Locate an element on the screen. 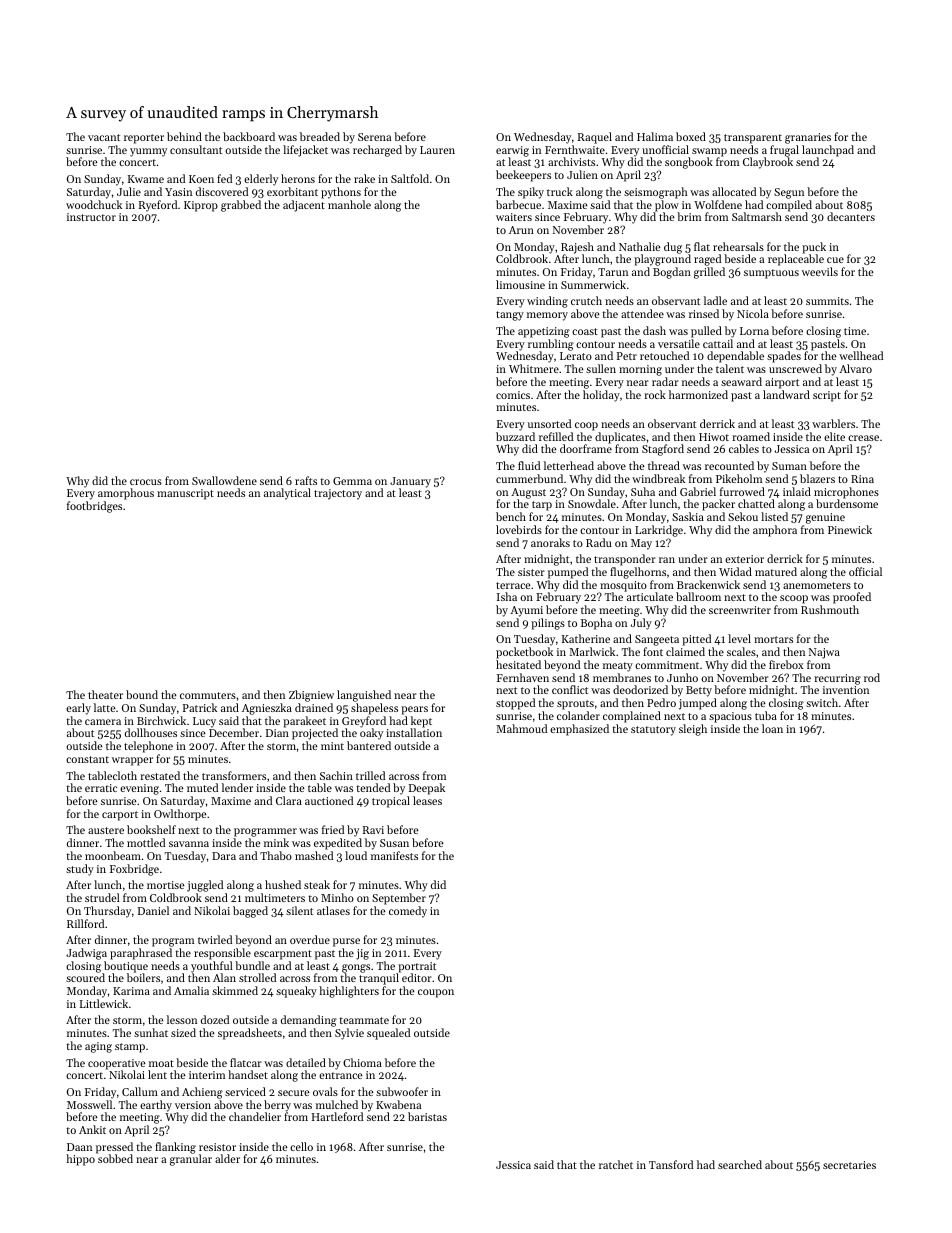 This screenshot has height=1233, width=952. searched is located at coordinates (740, 1164).
